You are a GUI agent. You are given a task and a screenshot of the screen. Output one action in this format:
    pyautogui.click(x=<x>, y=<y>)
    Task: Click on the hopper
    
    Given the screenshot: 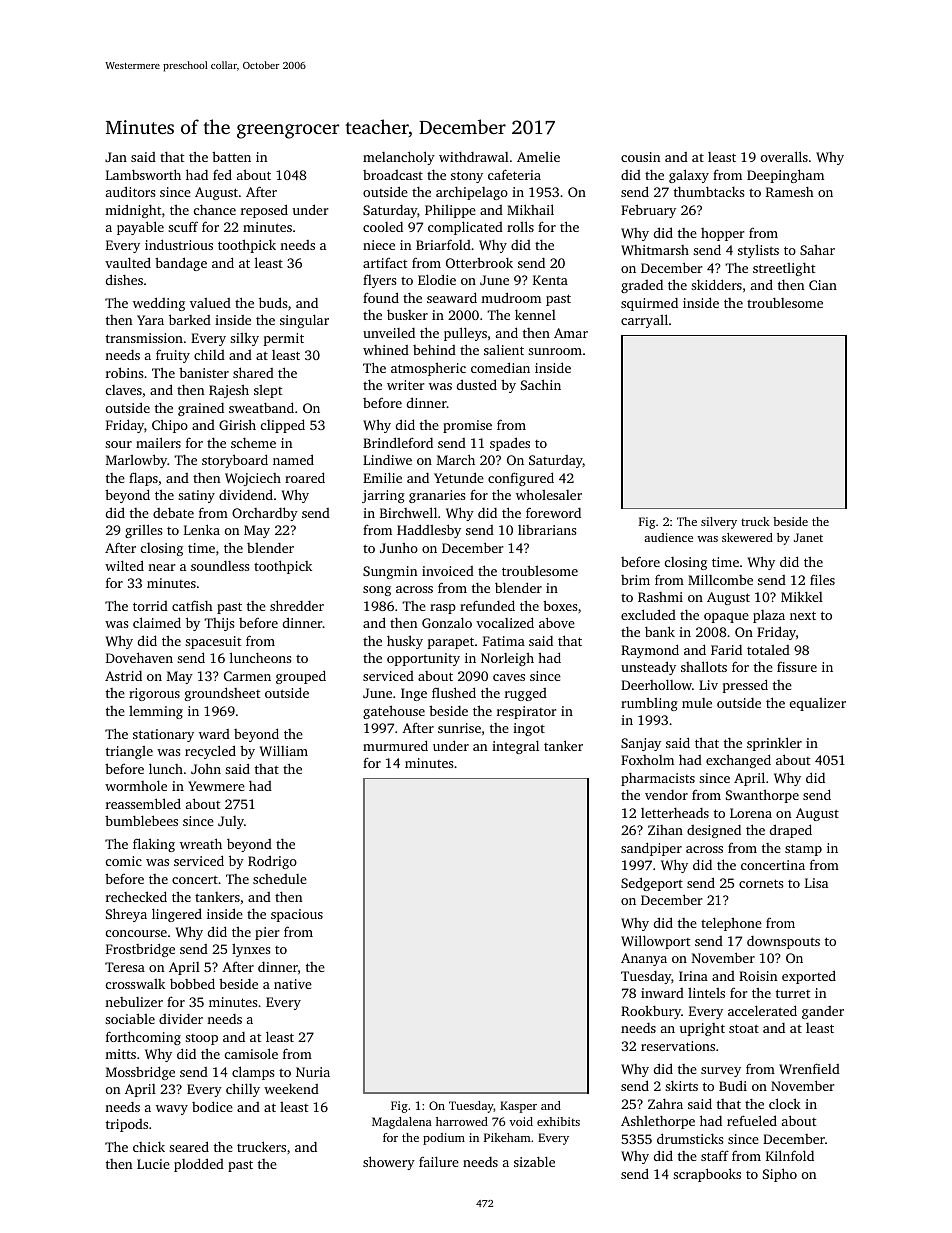 What is the action you would take?
    pyautogui.click(x=723, y=234)
